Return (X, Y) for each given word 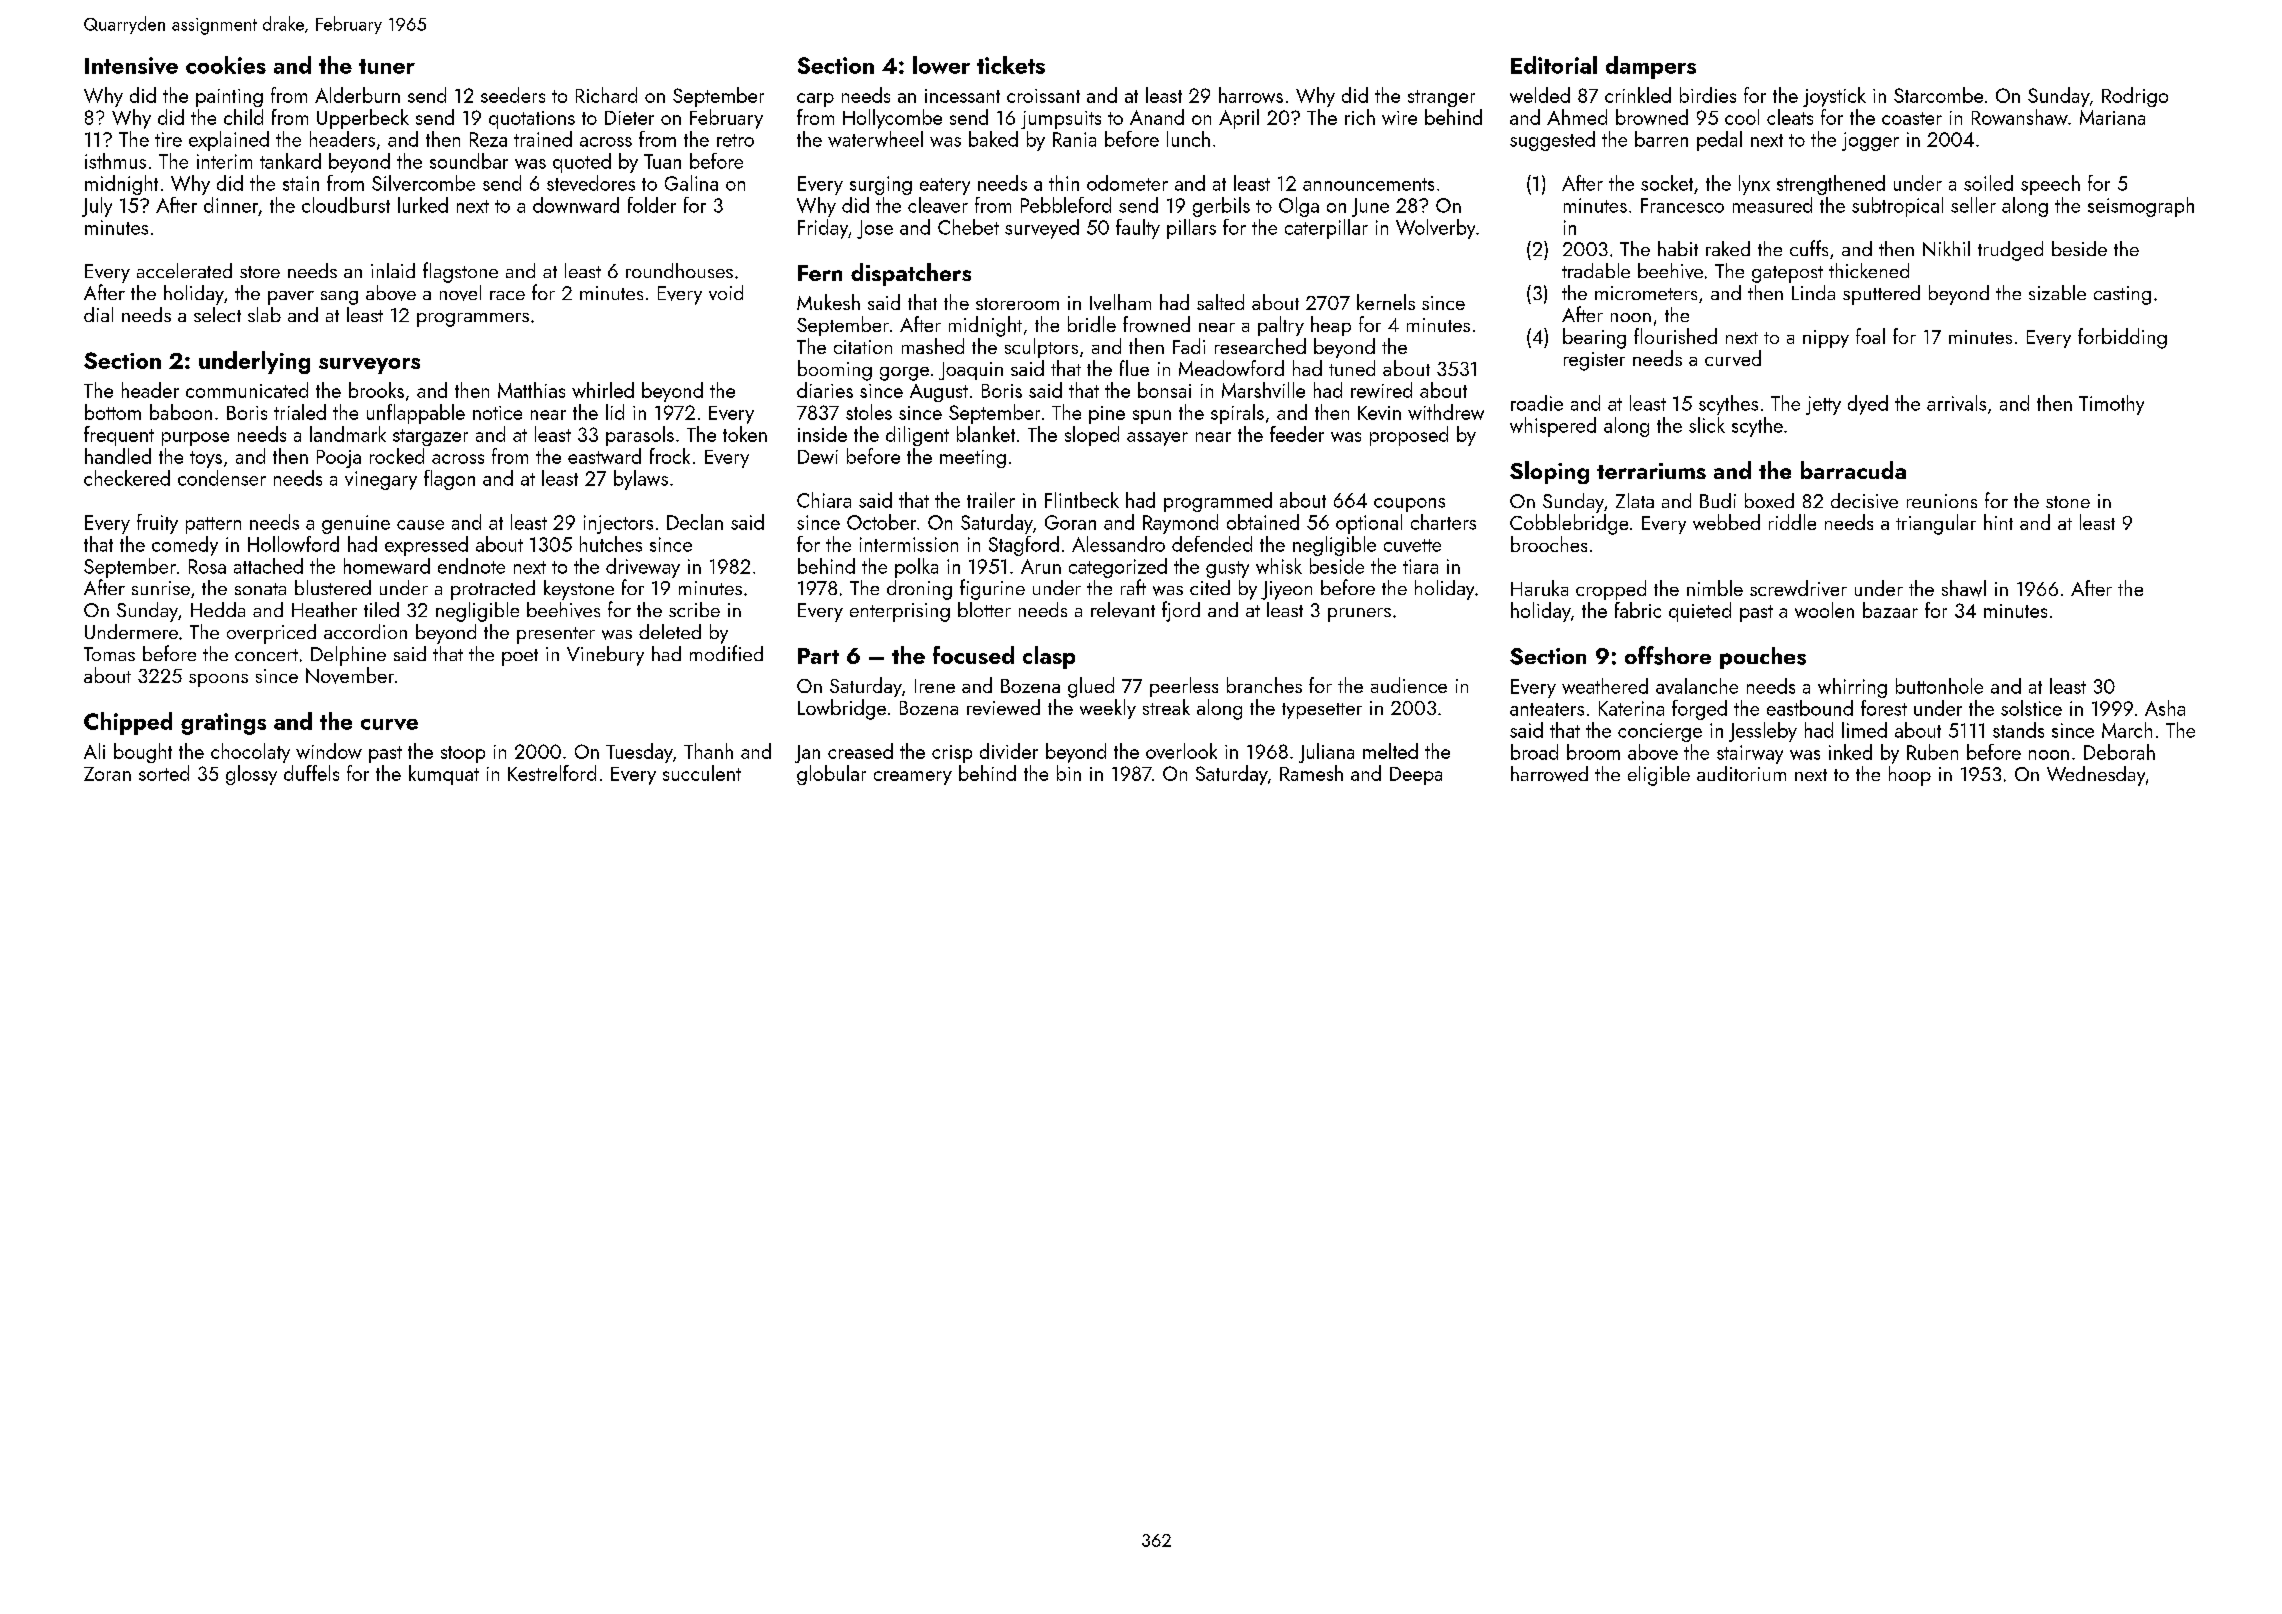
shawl (1964, 588)
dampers (1651, 67)
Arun (1041, 566)
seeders (513, 95)
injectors (618, 524)
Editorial (1554, 65)
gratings (223, 724)
